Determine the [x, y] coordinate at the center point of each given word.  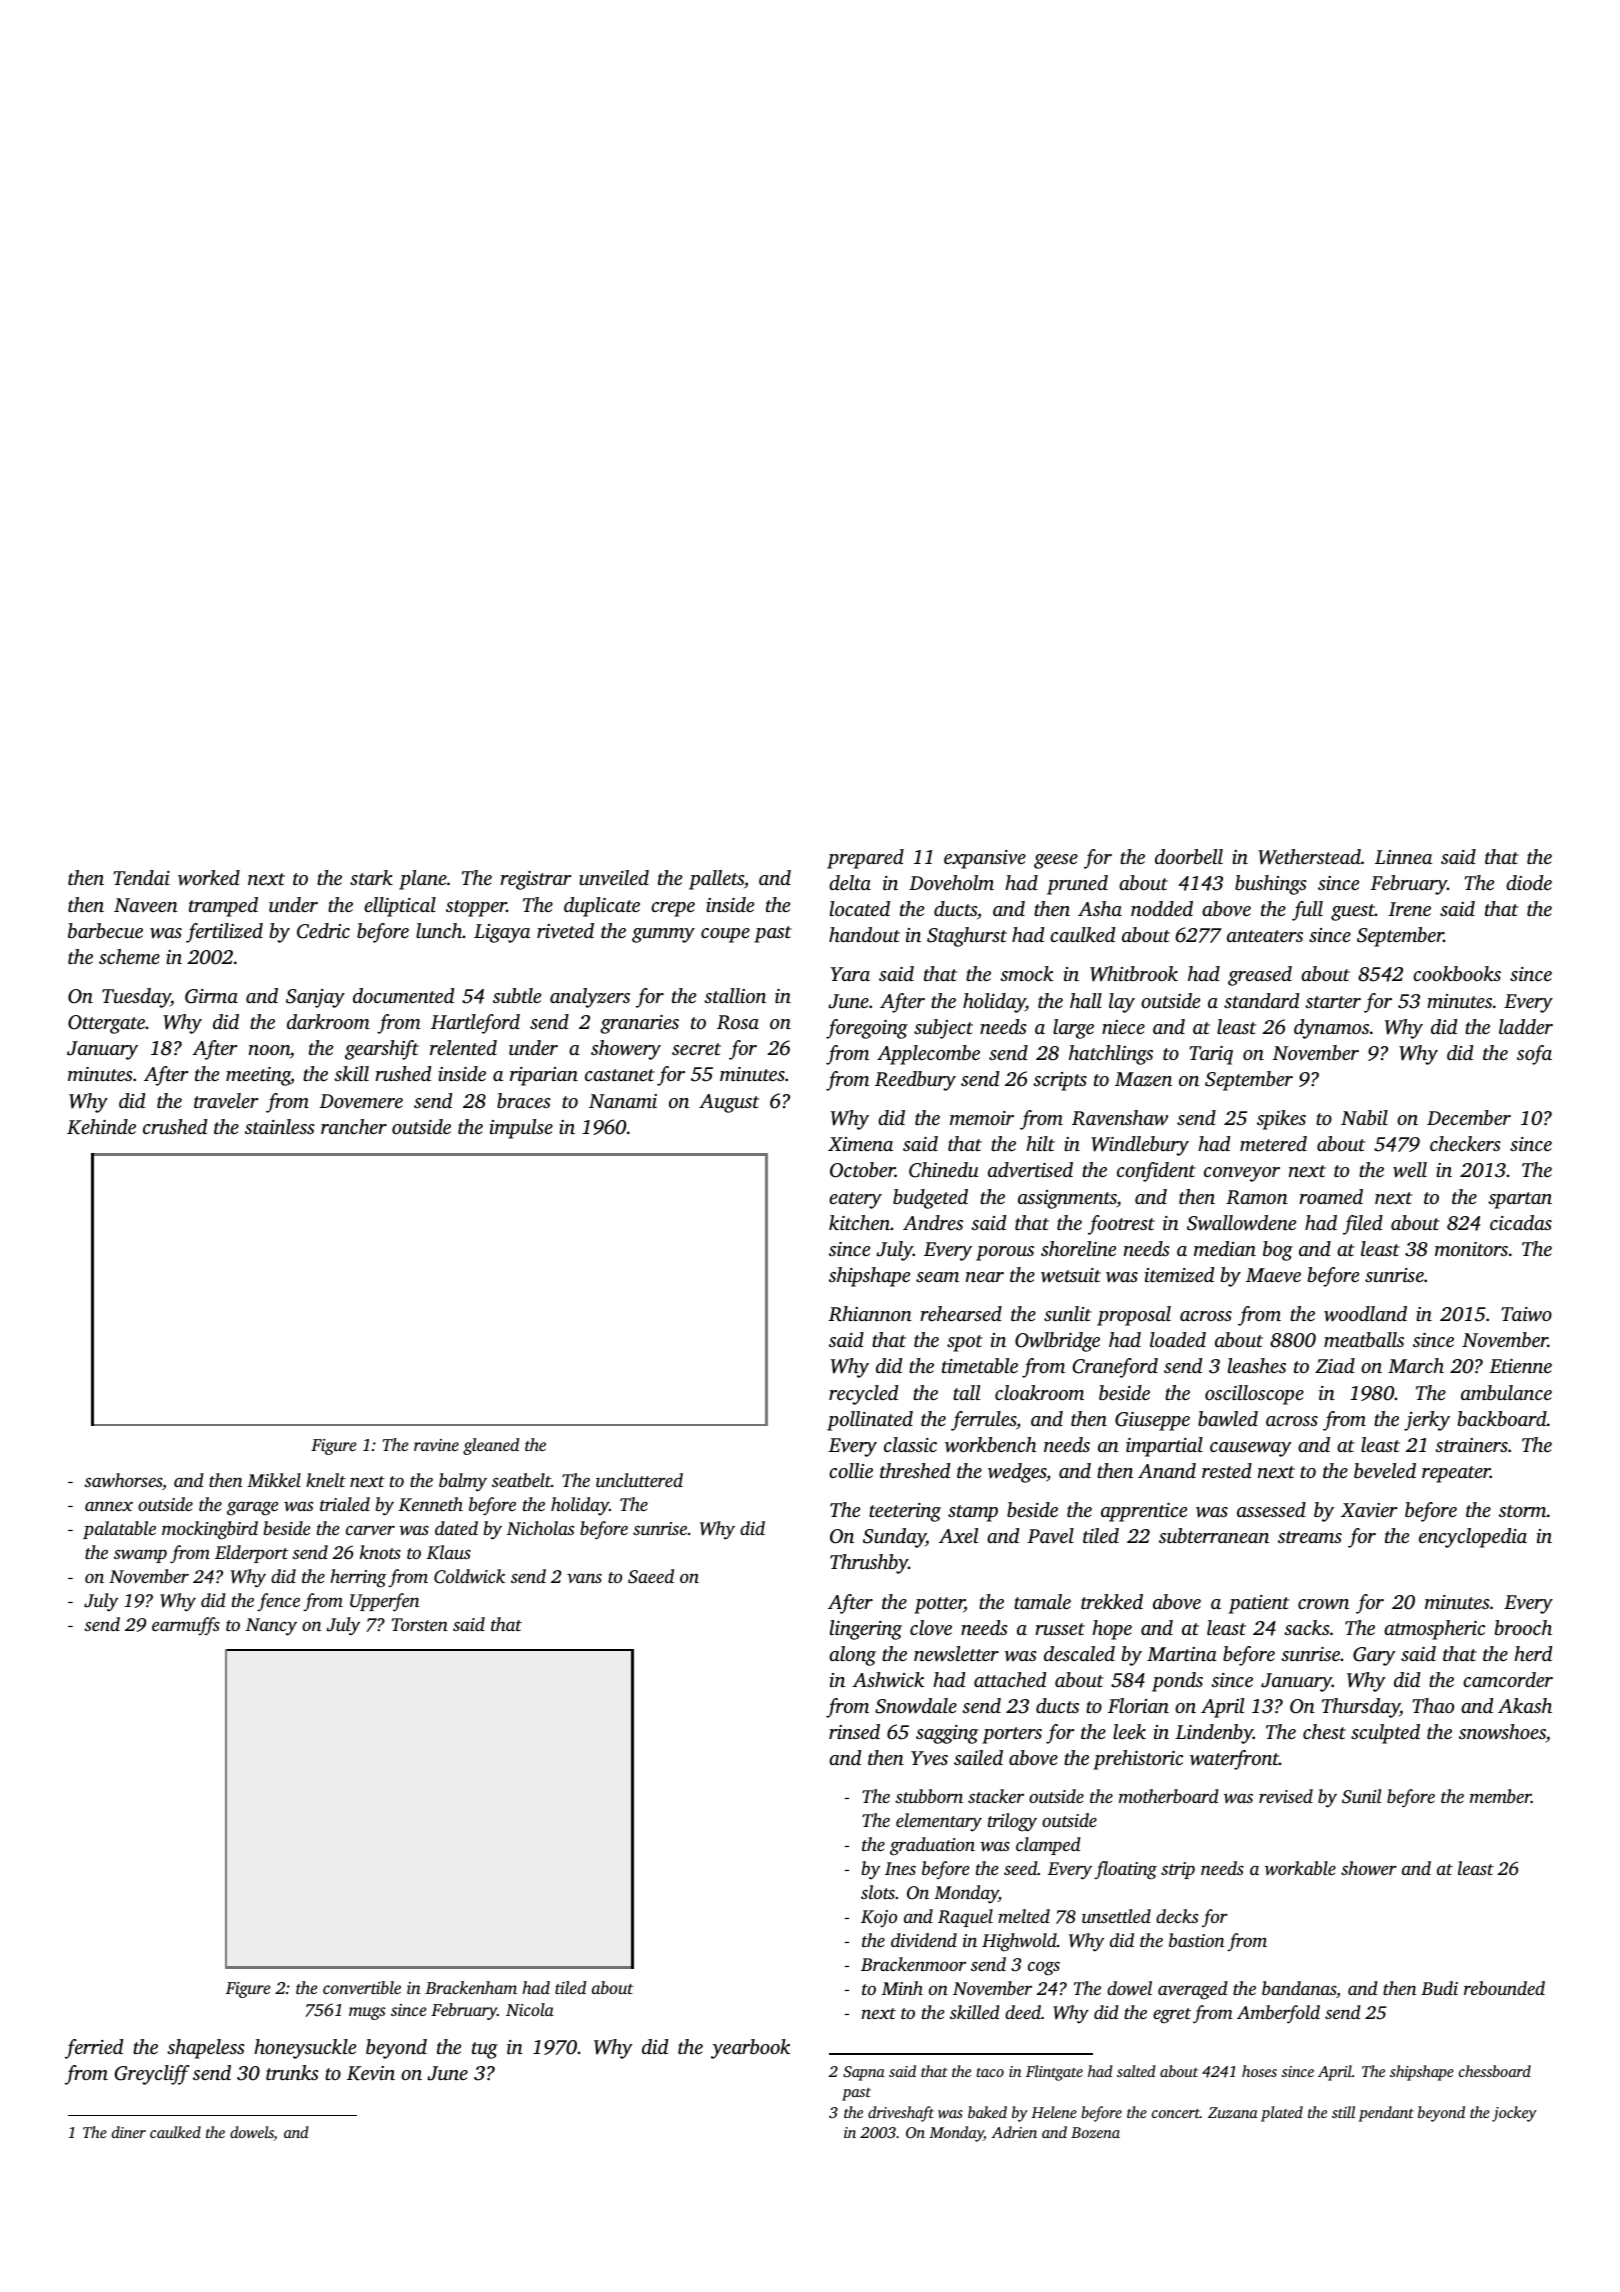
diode [1529, 882]
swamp [140, 1556]
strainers [1471, 1445]
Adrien [1014, 2132]
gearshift [382, 1050]
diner [129, 2132]
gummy [663, 935]
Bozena [1095, 2132]
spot [965, 1343]
